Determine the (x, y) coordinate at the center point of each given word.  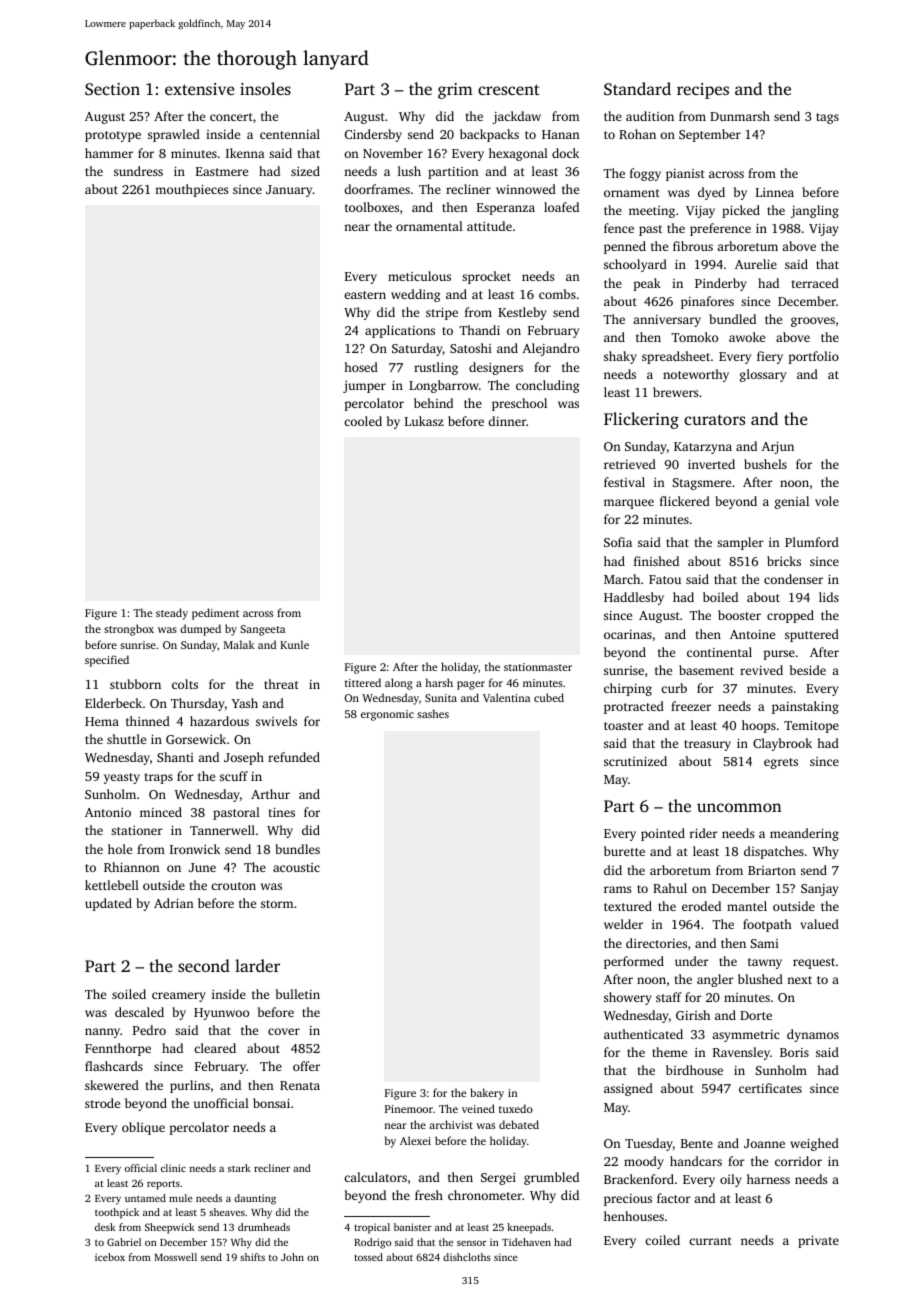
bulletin (298, 994)
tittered (363, 682)
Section (112, 89)
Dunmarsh (740, 116)
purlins (190, 1086)
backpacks (489, 135)
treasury (707, 745)
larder (257, 965)
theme (669, 1052)
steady (172, 614)
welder (623, 924)
